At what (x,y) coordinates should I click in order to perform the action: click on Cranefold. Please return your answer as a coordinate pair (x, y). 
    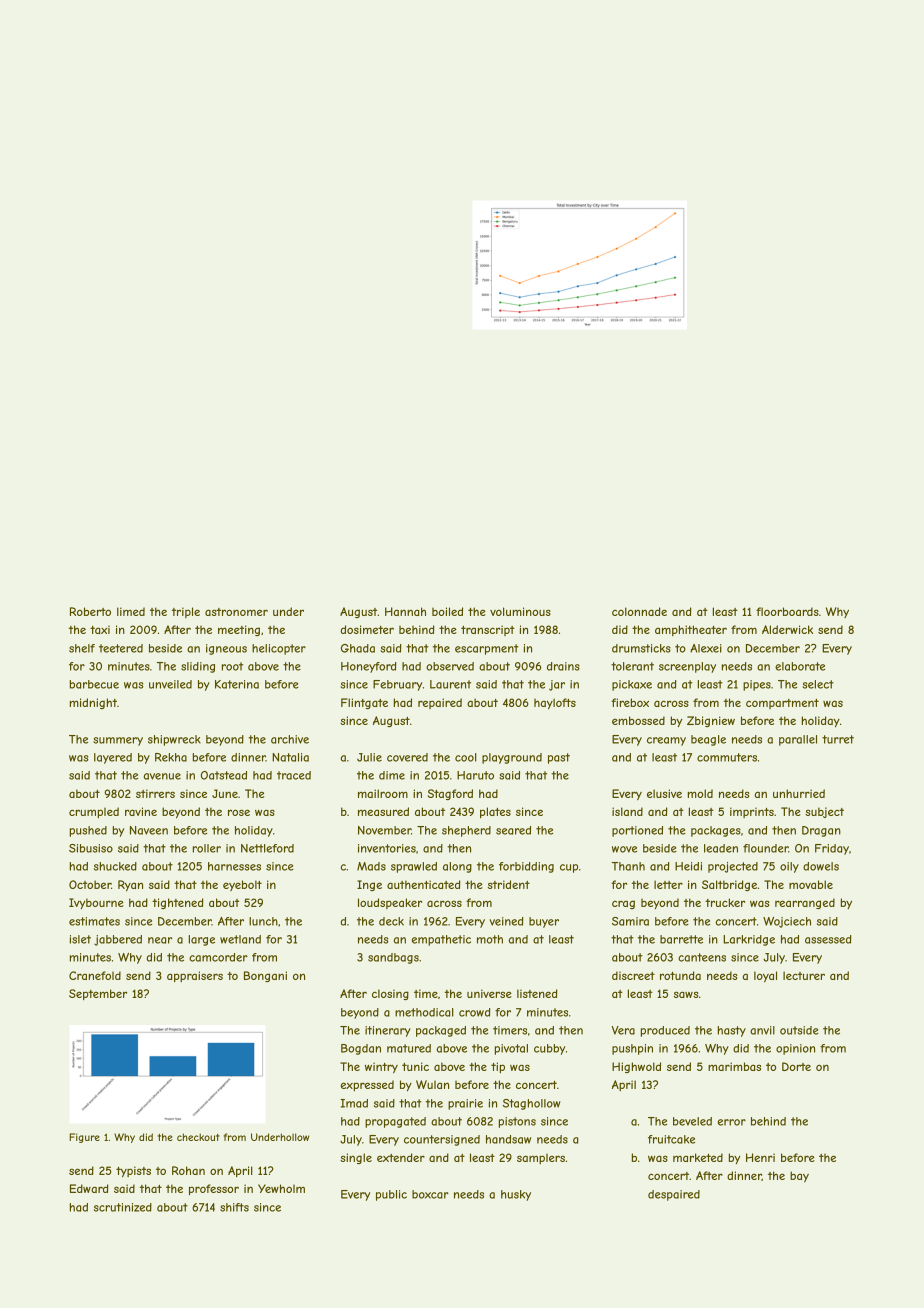
    Looking at the image, I should click on (95, 975).
